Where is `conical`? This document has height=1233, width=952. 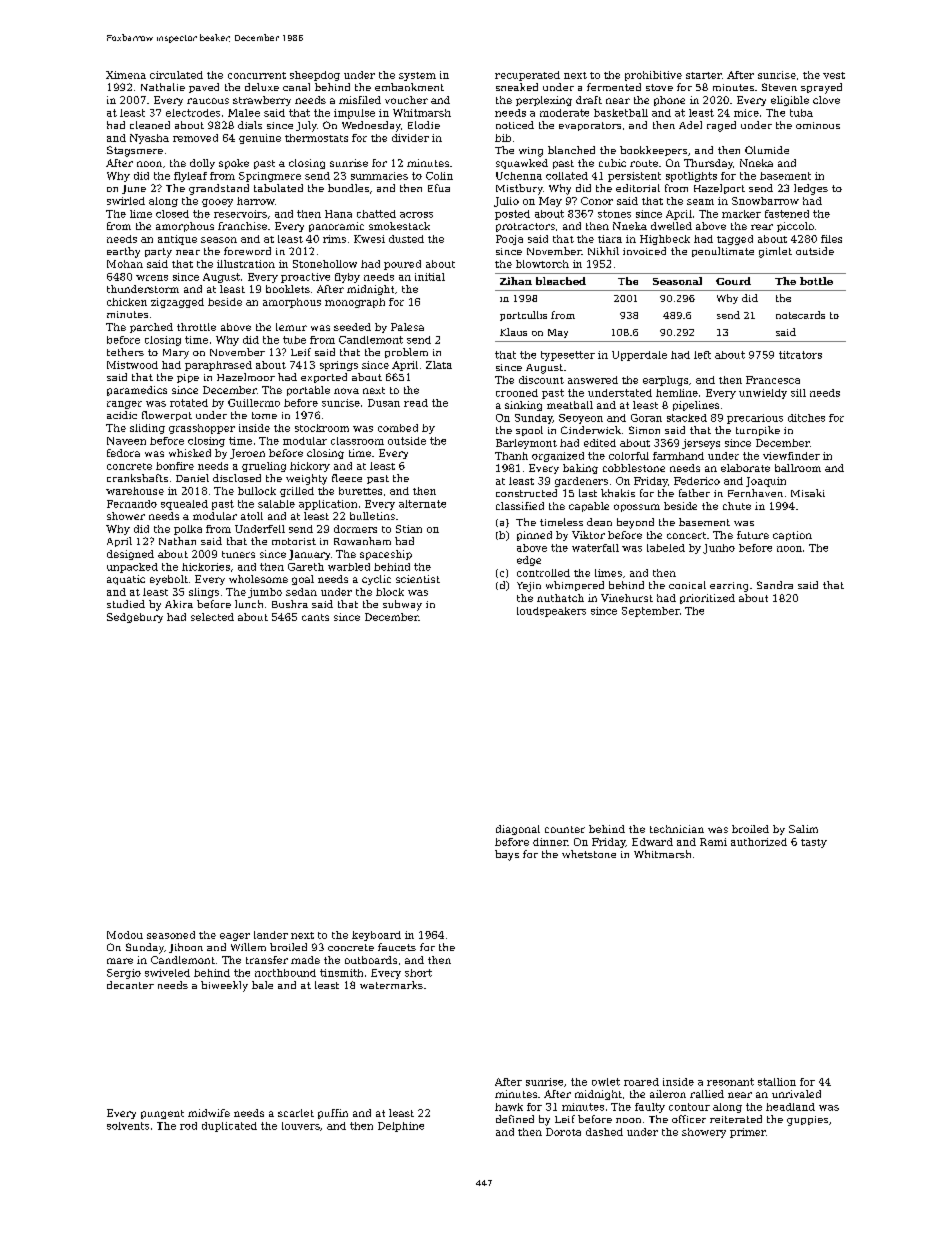 conical is located at coordinates (687, 585).
